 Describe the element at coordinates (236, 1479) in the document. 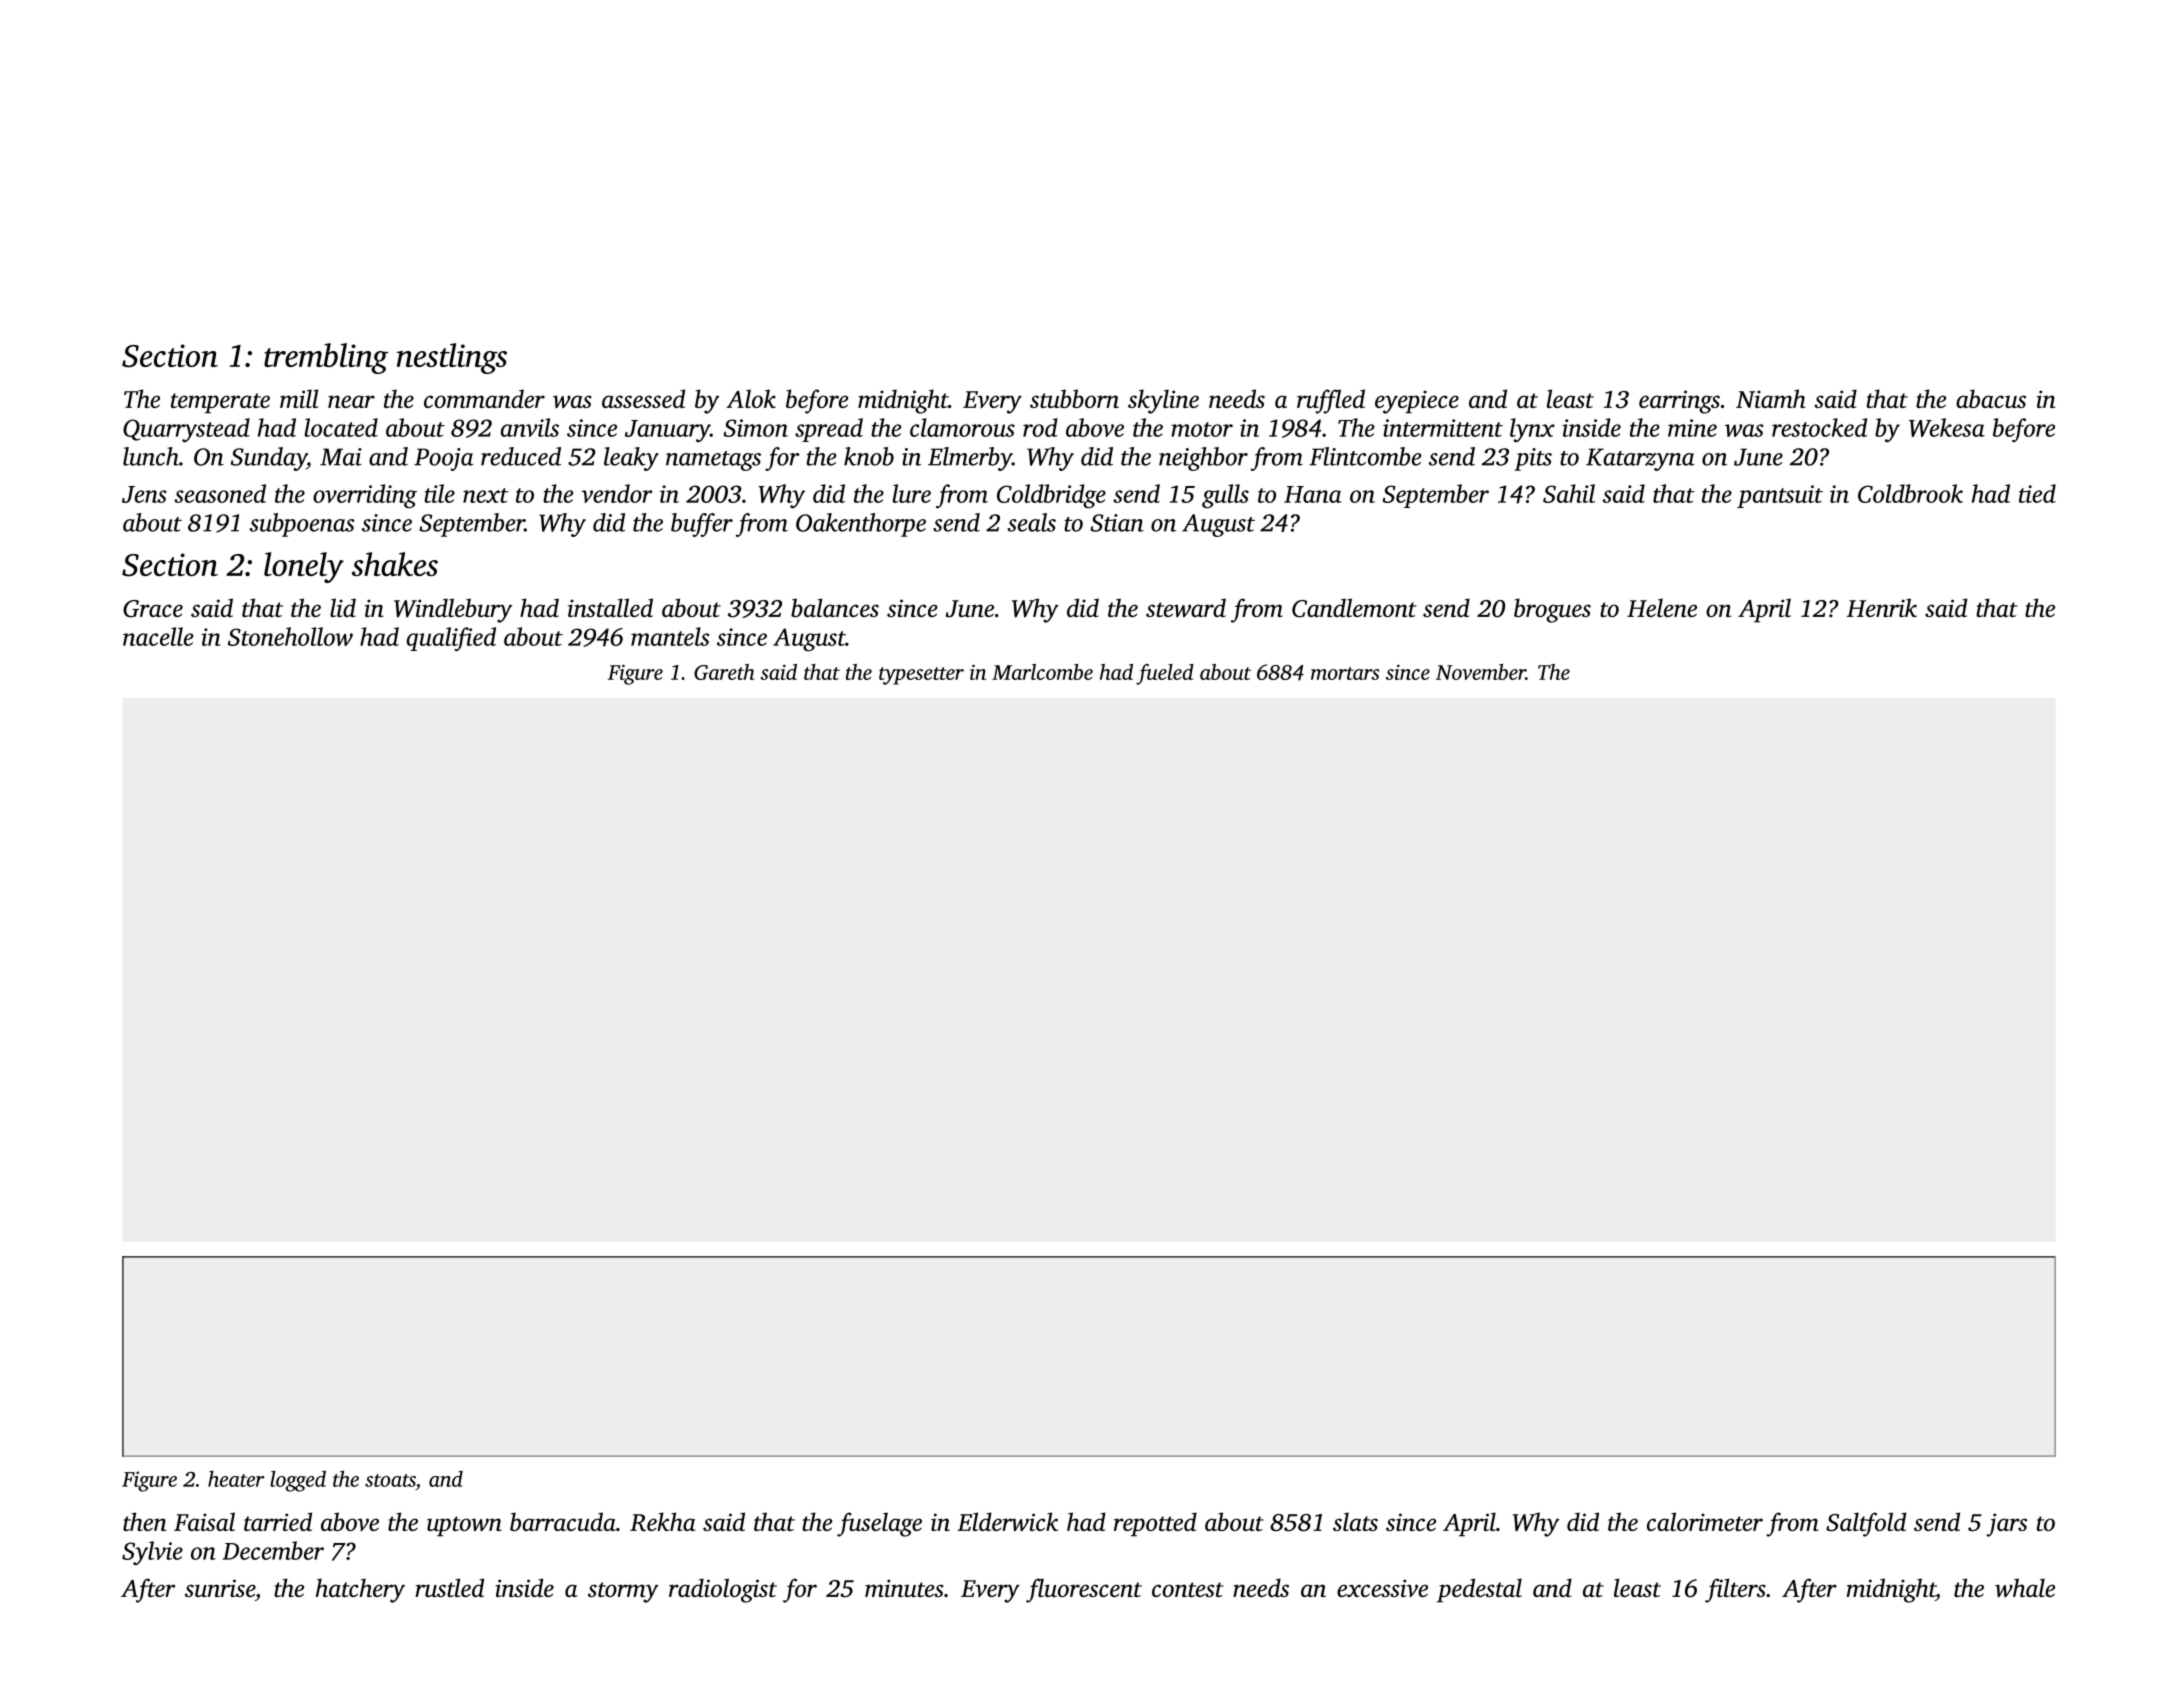

I see `heater` at that location.
